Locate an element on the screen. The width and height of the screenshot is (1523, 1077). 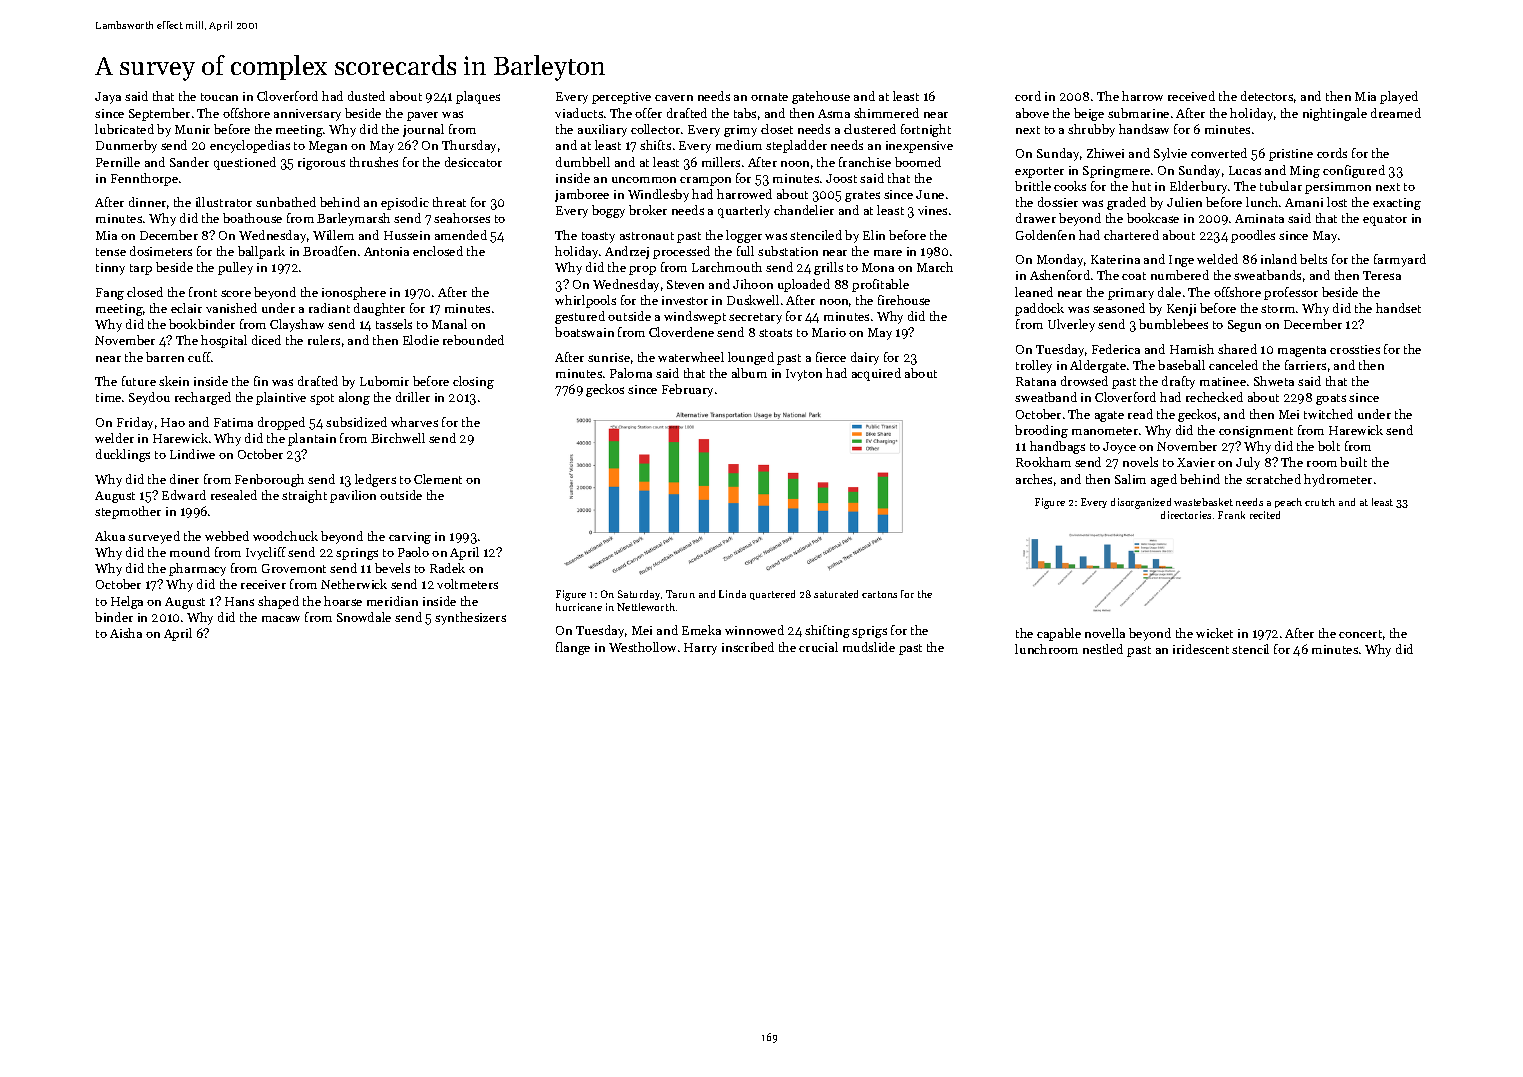
pulley is located at coordinates (235, 268).
